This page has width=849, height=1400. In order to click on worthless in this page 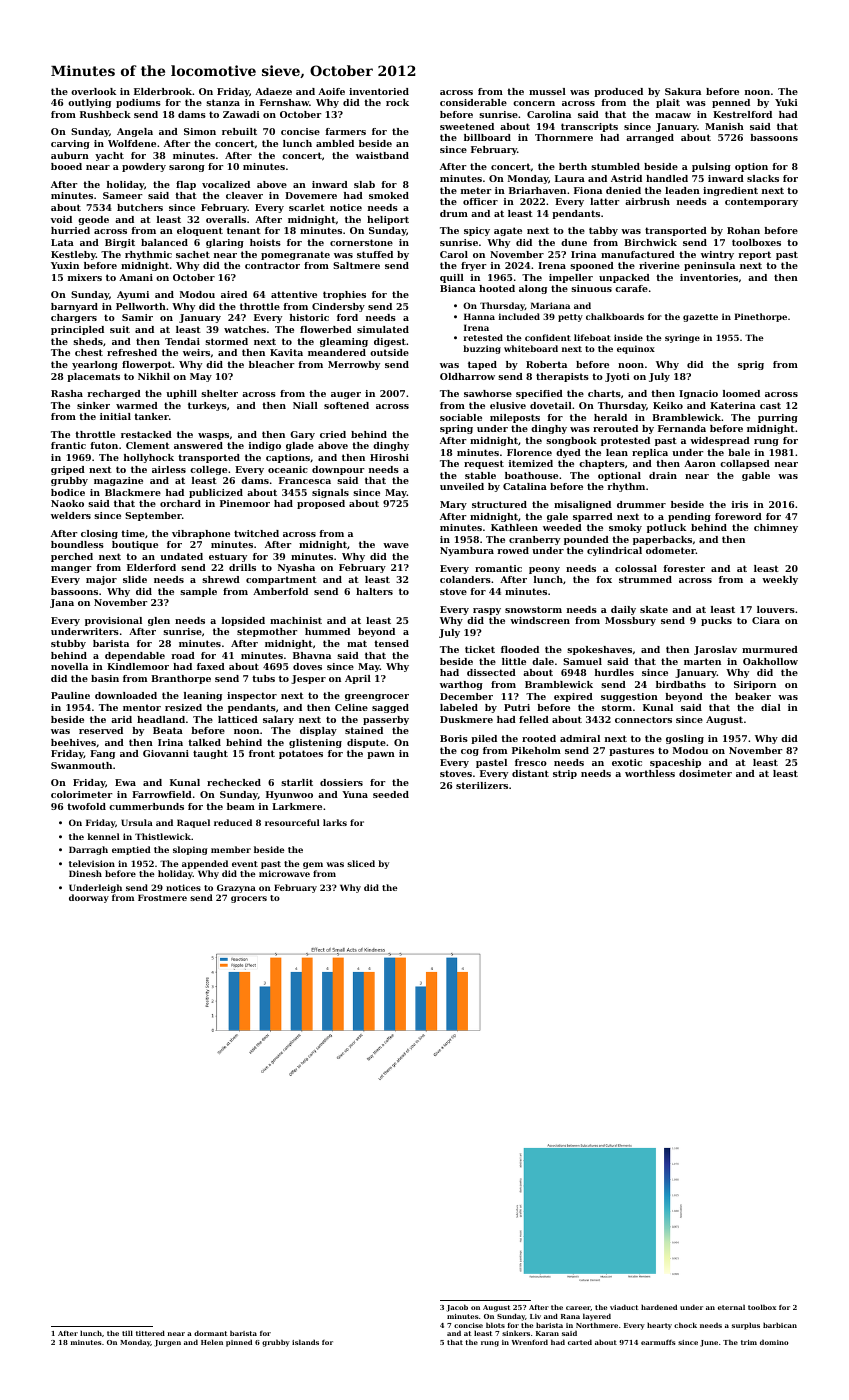, I will do `click(650, 773)`.
